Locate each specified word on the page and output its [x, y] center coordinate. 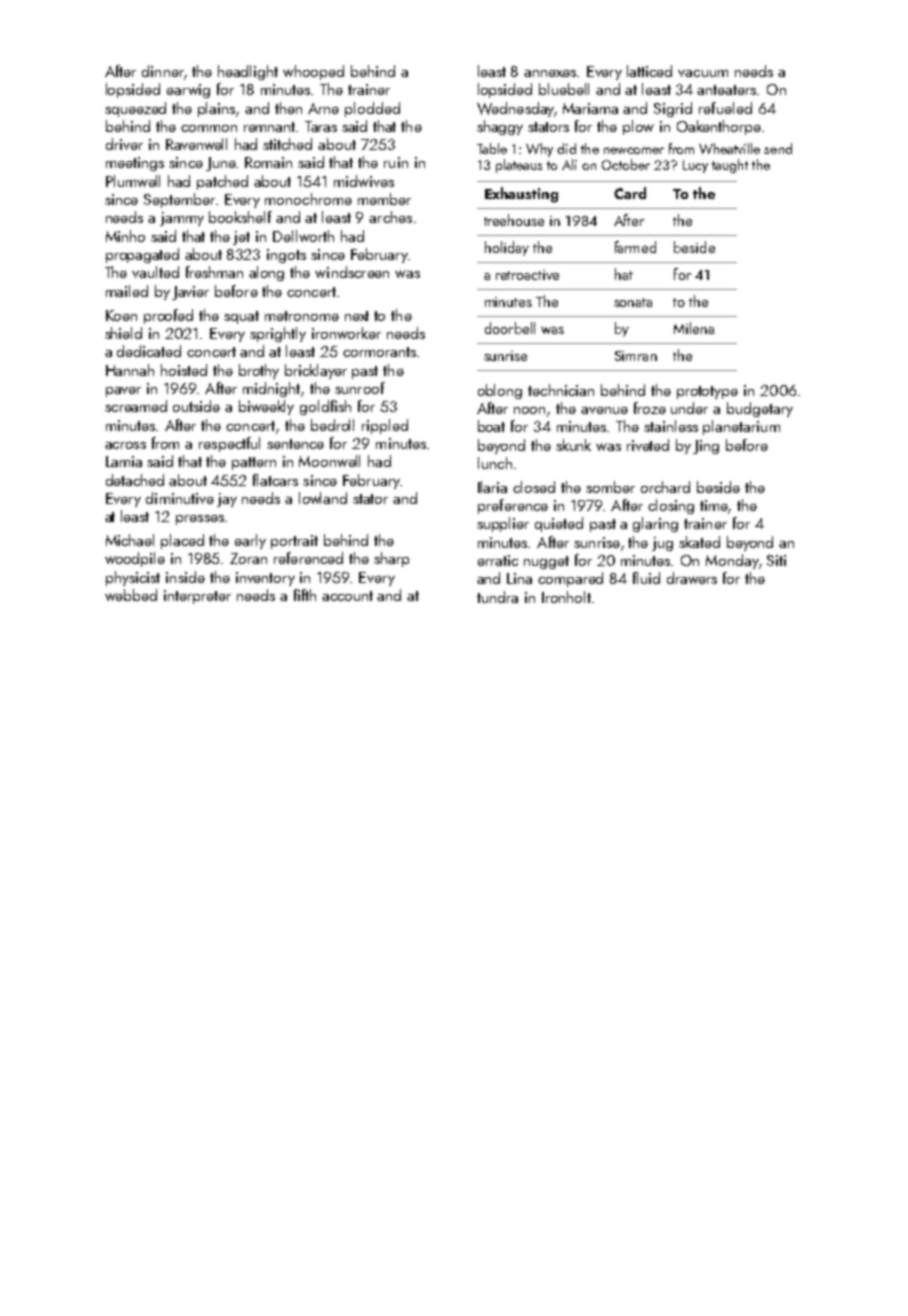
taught [730, 166]
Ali [569, 164]
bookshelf [240, 217]
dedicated [149, 351]
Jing [706, 447]
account [347, 596]
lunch [495, 463]
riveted [648, 445]
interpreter [197, 597]
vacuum [703, 73]
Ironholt [566, 597]
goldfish [325, 407]
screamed [136, 406]
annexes [550, 73]
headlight [248, 72]
